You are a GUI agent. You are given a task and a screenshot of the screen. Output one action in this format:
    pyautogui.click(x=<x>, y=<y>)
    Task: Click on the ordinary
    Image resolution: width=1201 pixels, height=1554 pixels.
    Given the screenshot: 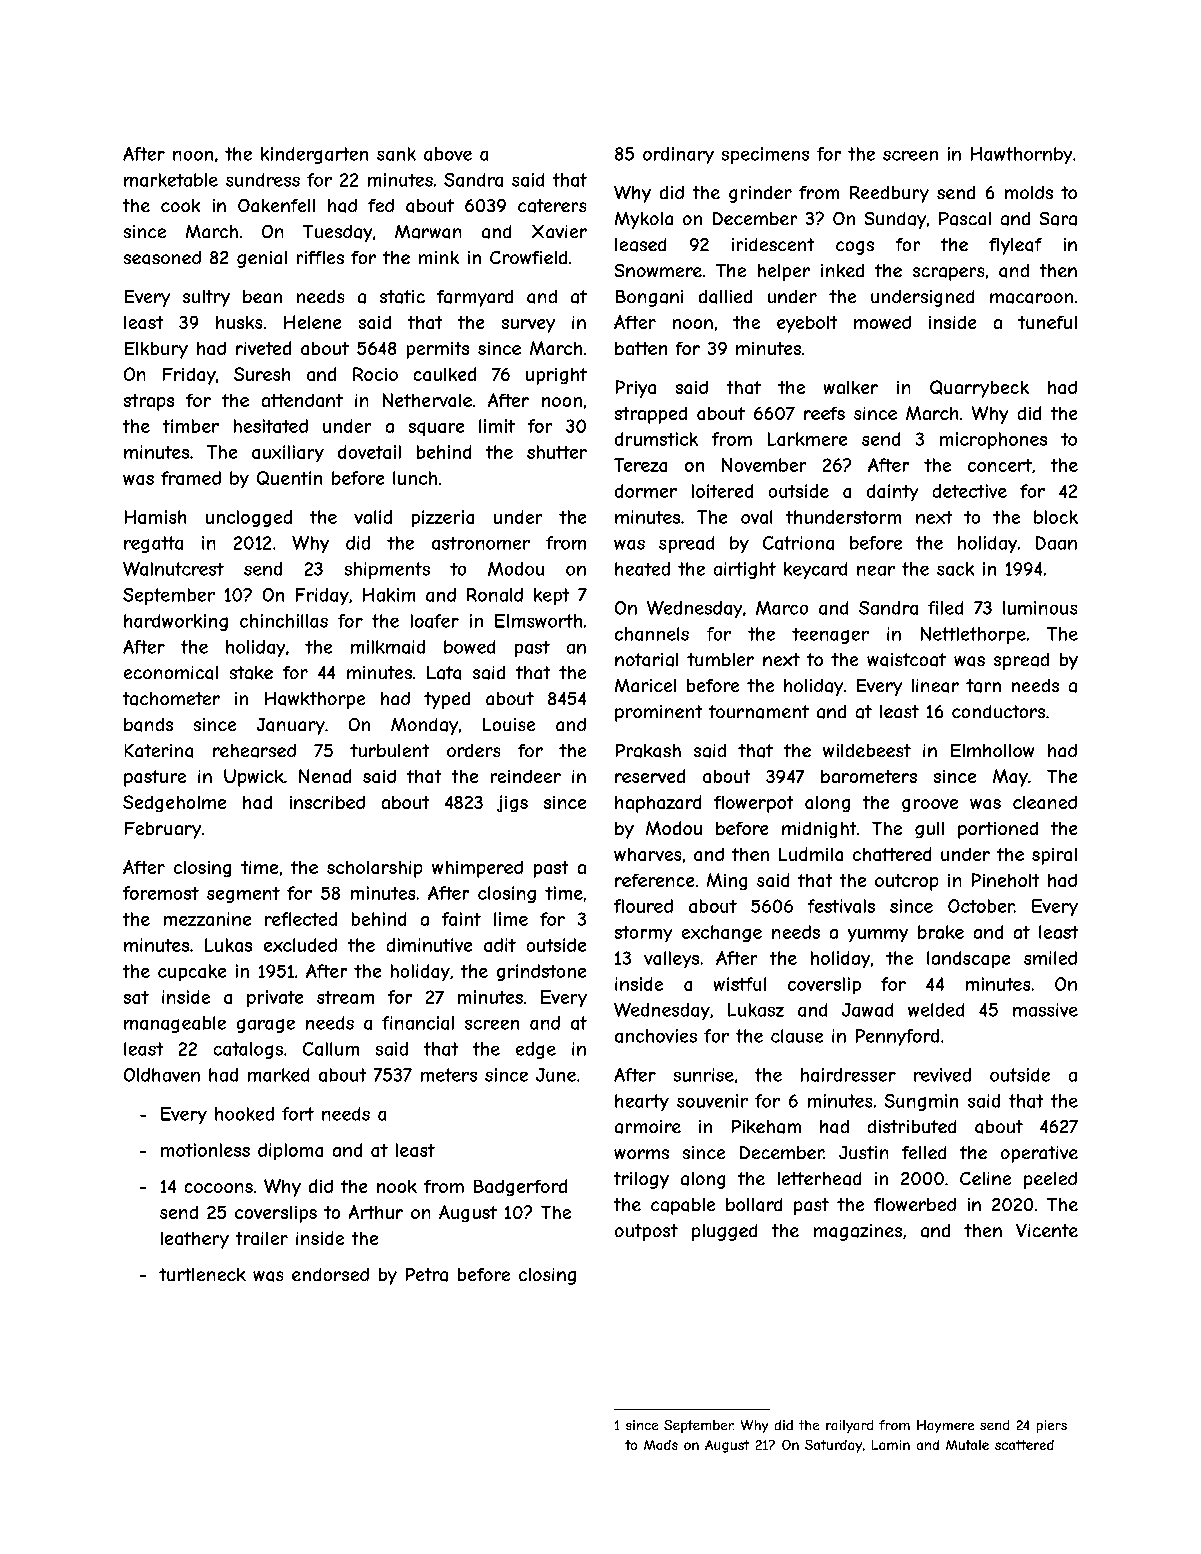 What is the action you would take?
    pyautogui.click(x=678, y=155)
